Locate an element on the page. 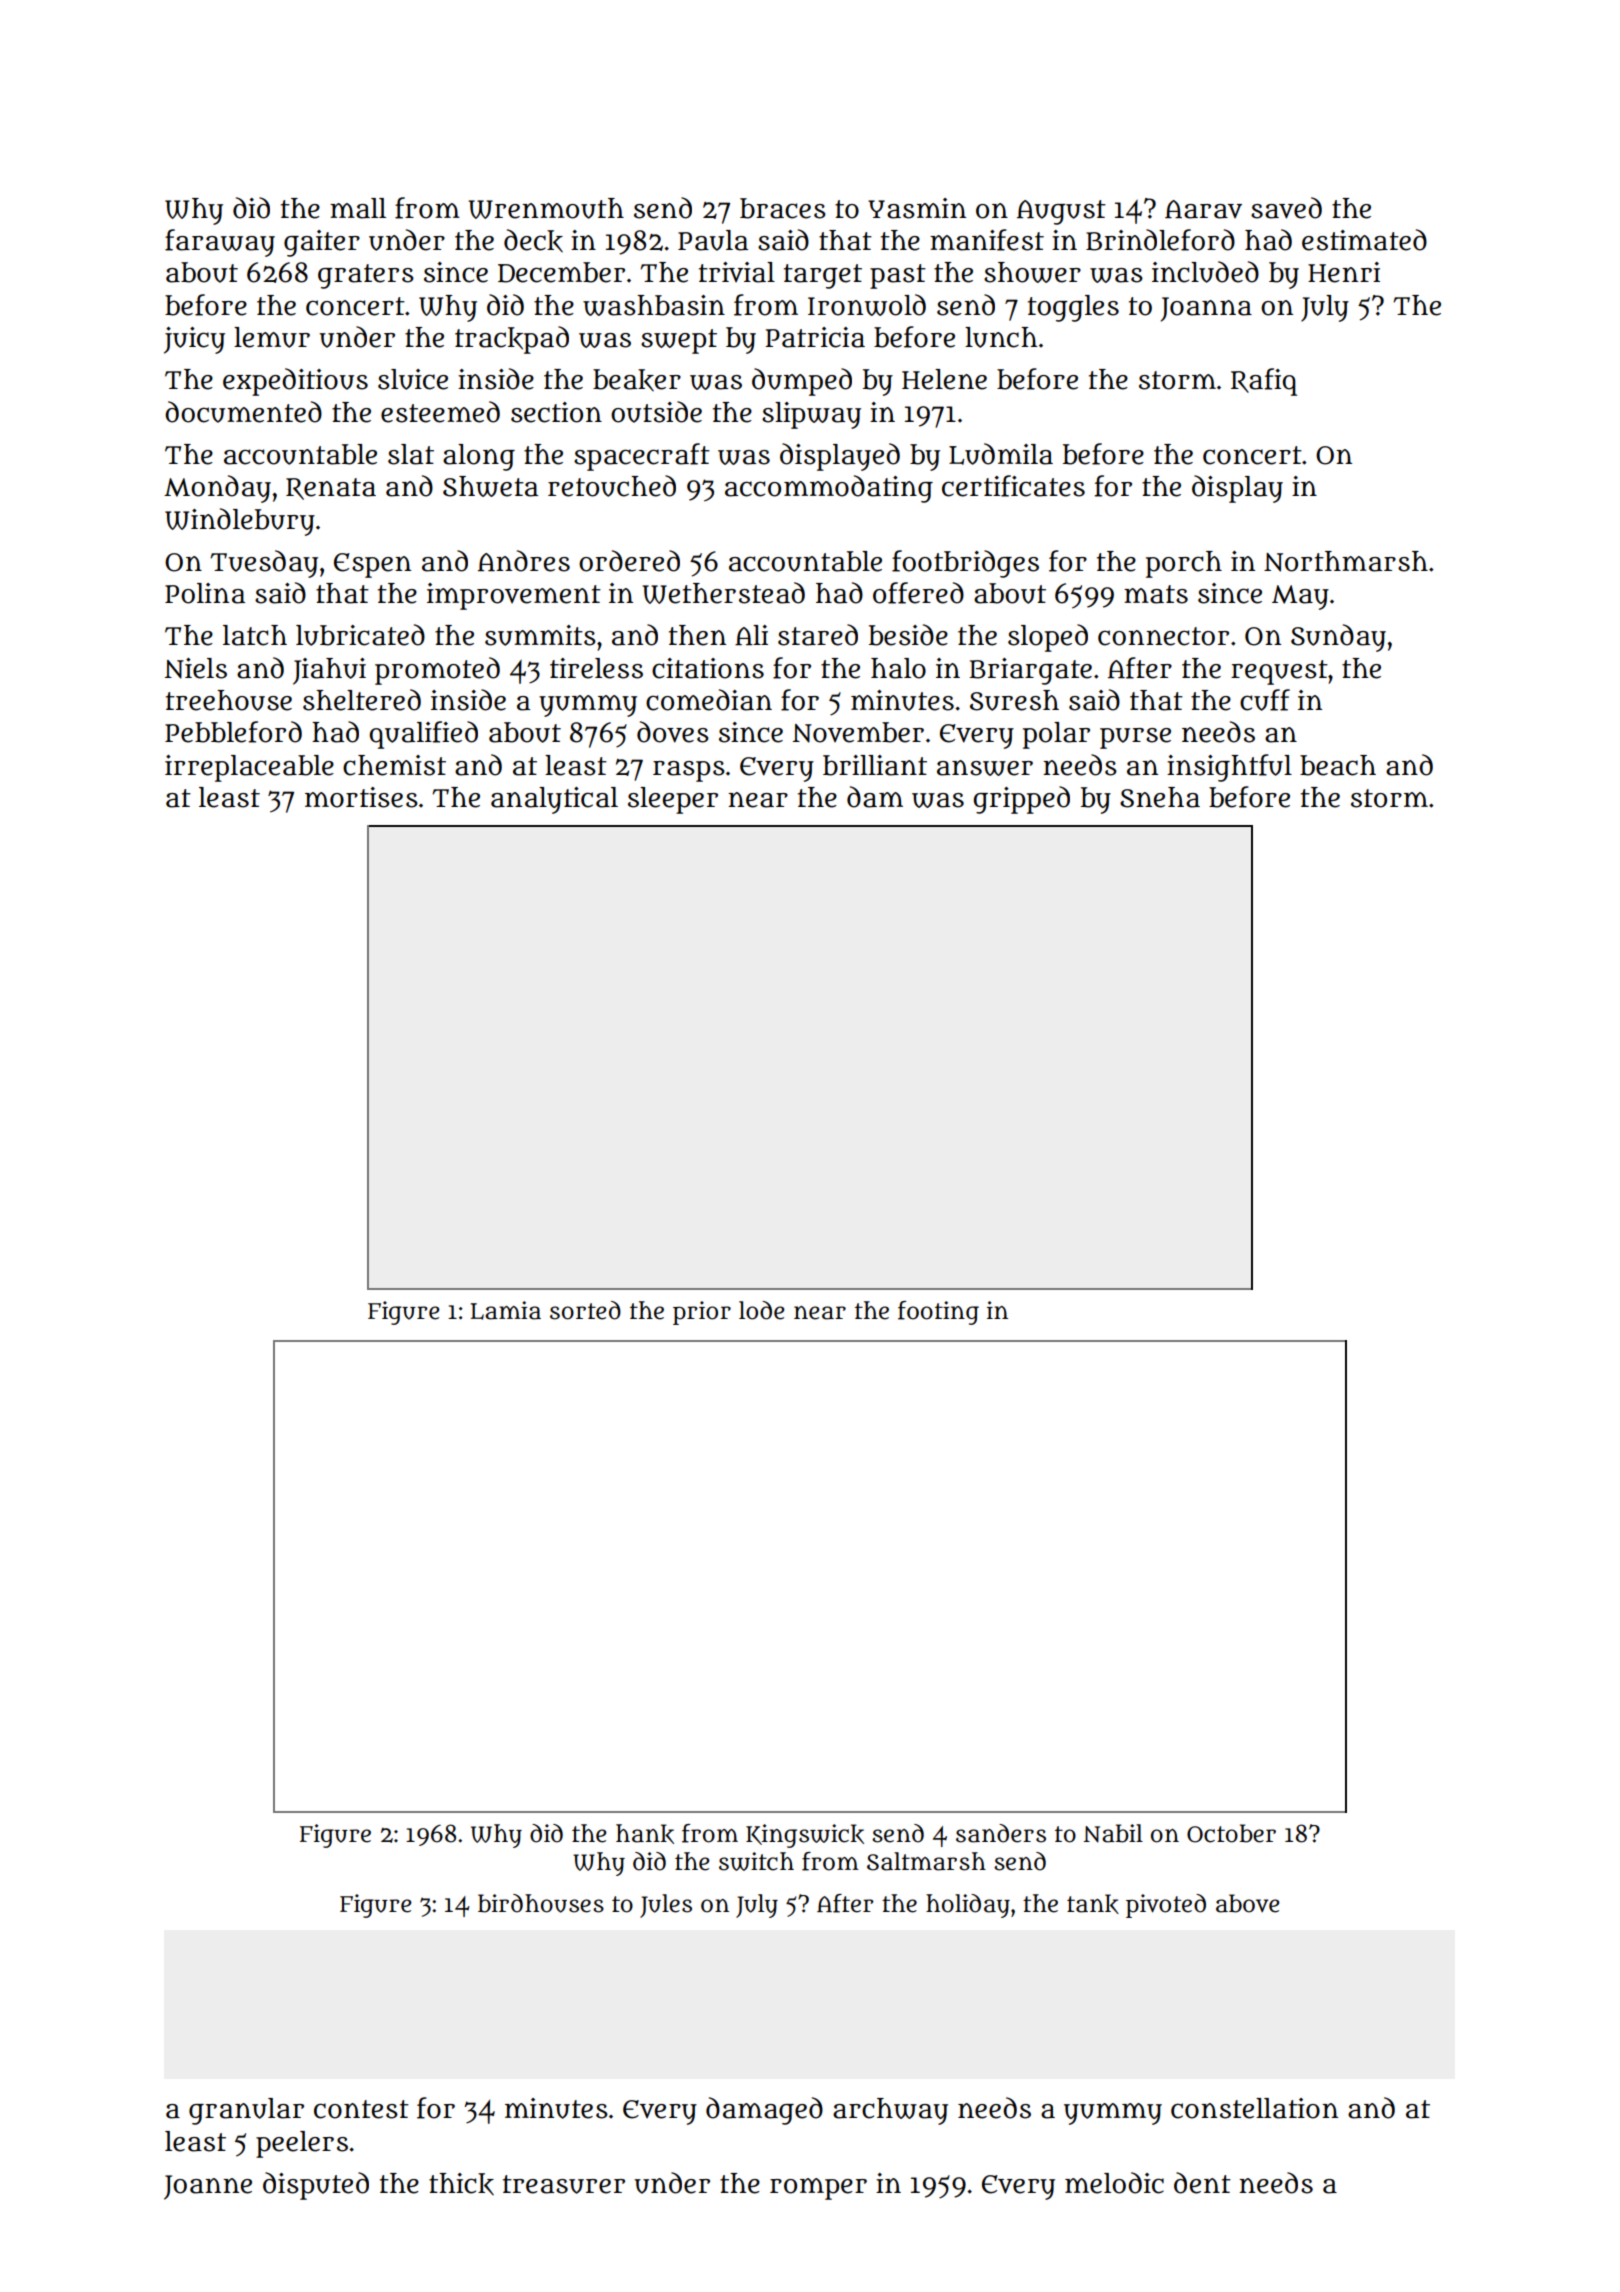 The height and width of the document is (2292, 1620). saved is located at coordinates (1286, 208).
